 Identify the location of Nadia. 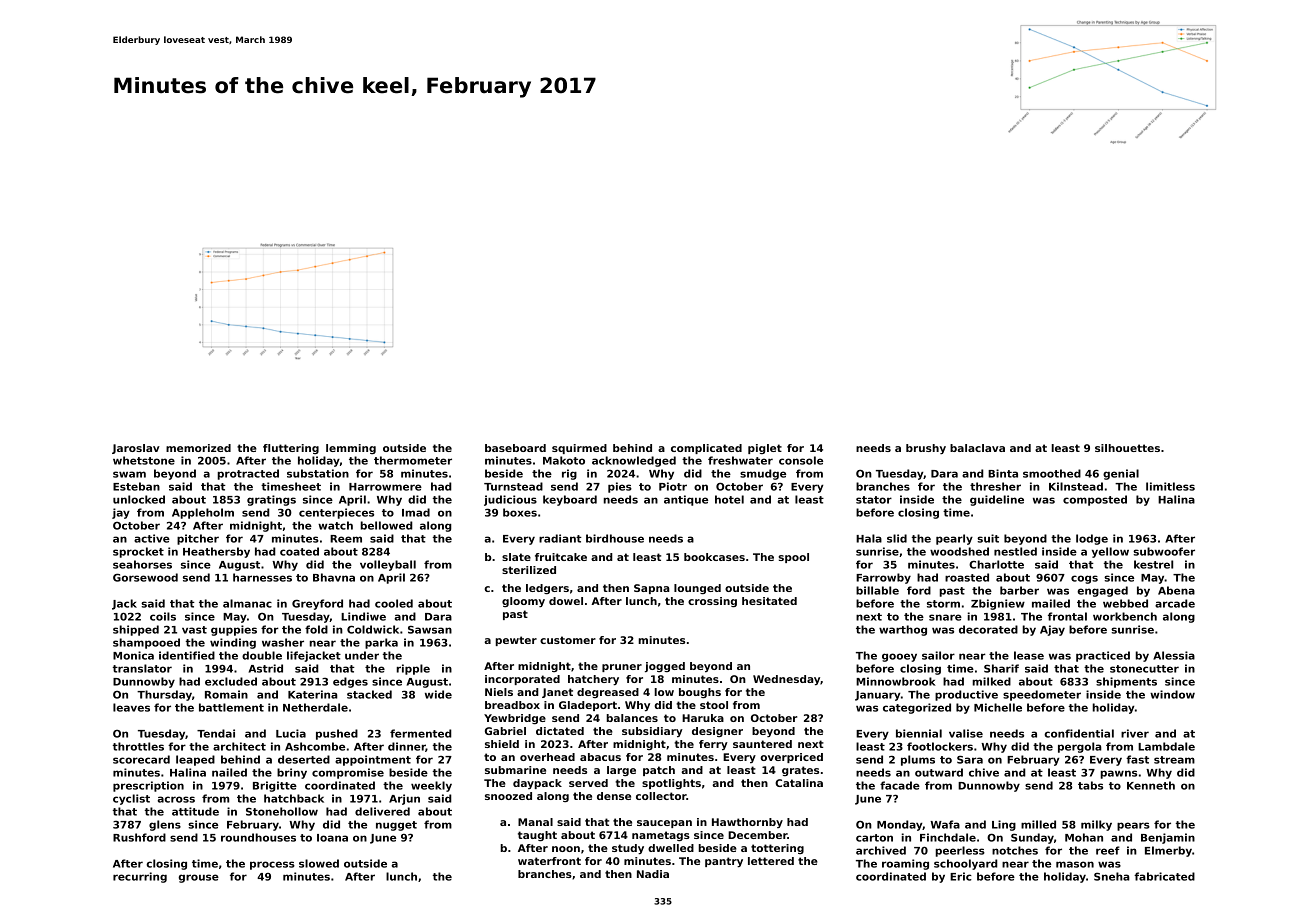
(653, 874).
